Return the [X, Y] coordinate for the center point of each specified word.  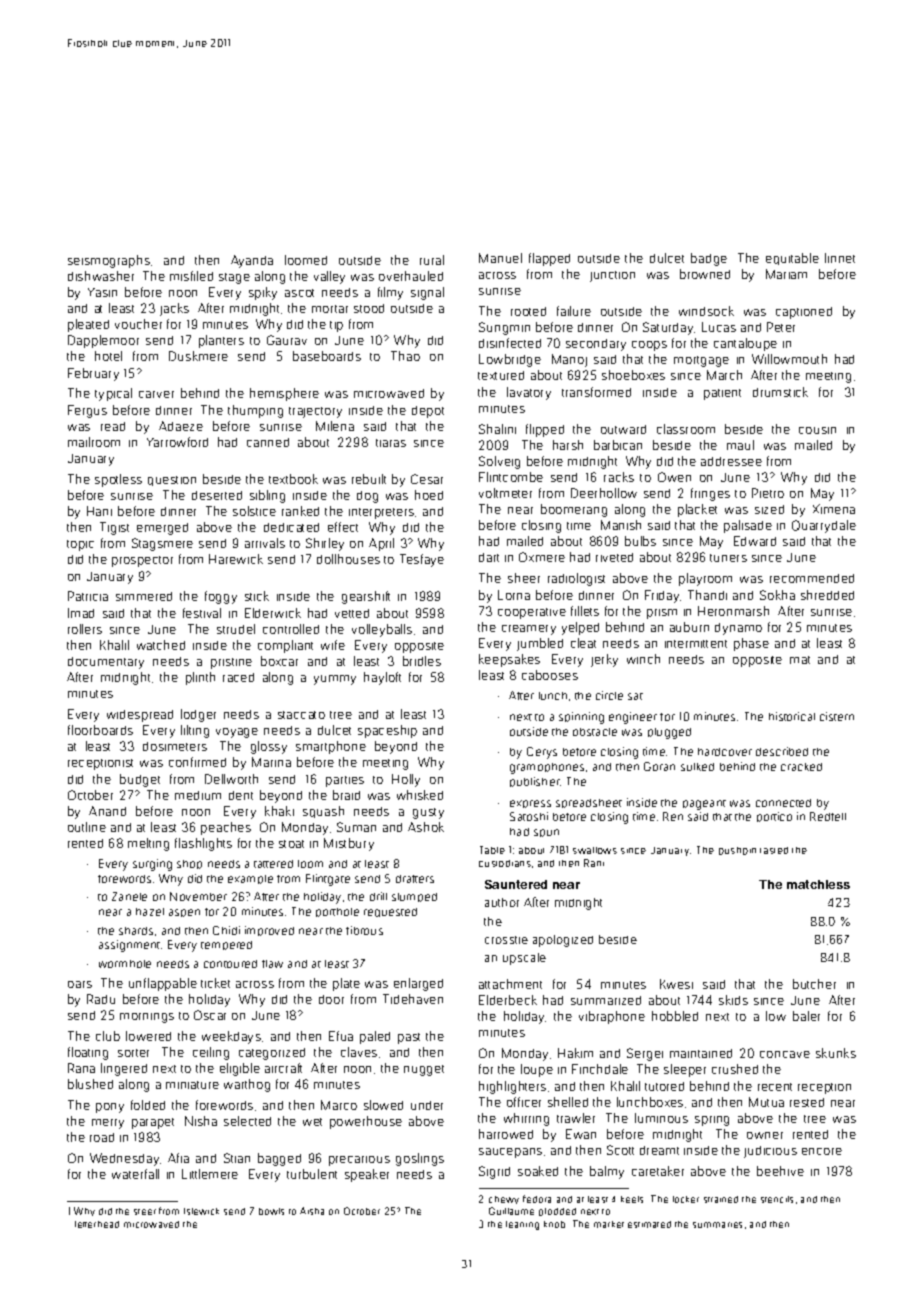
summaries [717, 1225]
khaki [279, 811]
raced [238, 677]
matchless [818, 884]
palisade [748, 526]
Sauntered [516, 884]
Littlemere [210, 1174]
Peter [781, 327]
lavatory [529, 393]
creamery [529, 630]
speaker [367, 1175]
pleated [88, 325]
